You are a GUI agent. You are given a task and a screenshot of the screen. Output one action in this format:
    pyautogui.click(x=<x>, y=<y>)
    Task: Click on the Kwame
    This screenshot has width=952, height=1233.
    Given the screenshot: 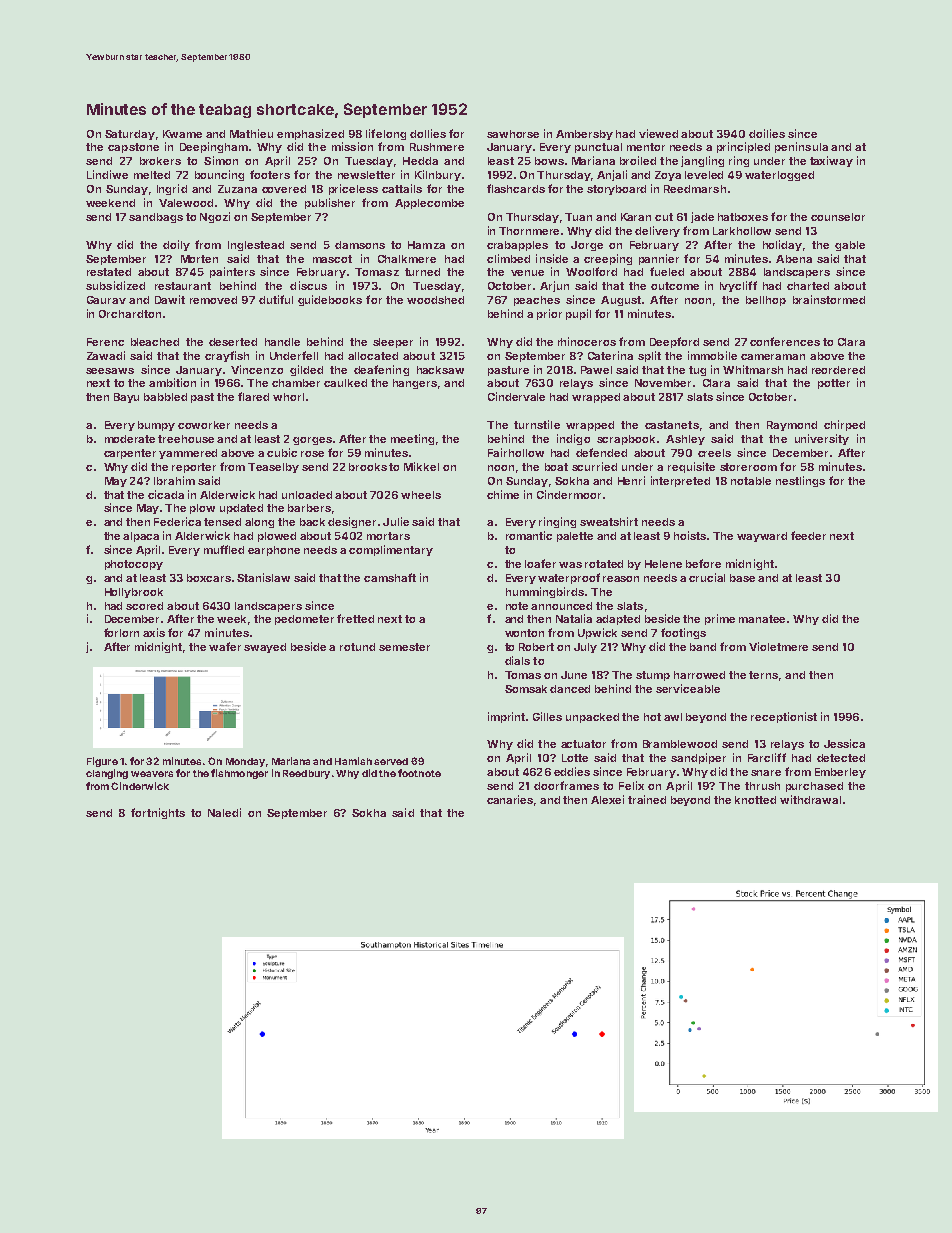 What is the action you would take?
    pyautogui.click(x=182, y=134)
